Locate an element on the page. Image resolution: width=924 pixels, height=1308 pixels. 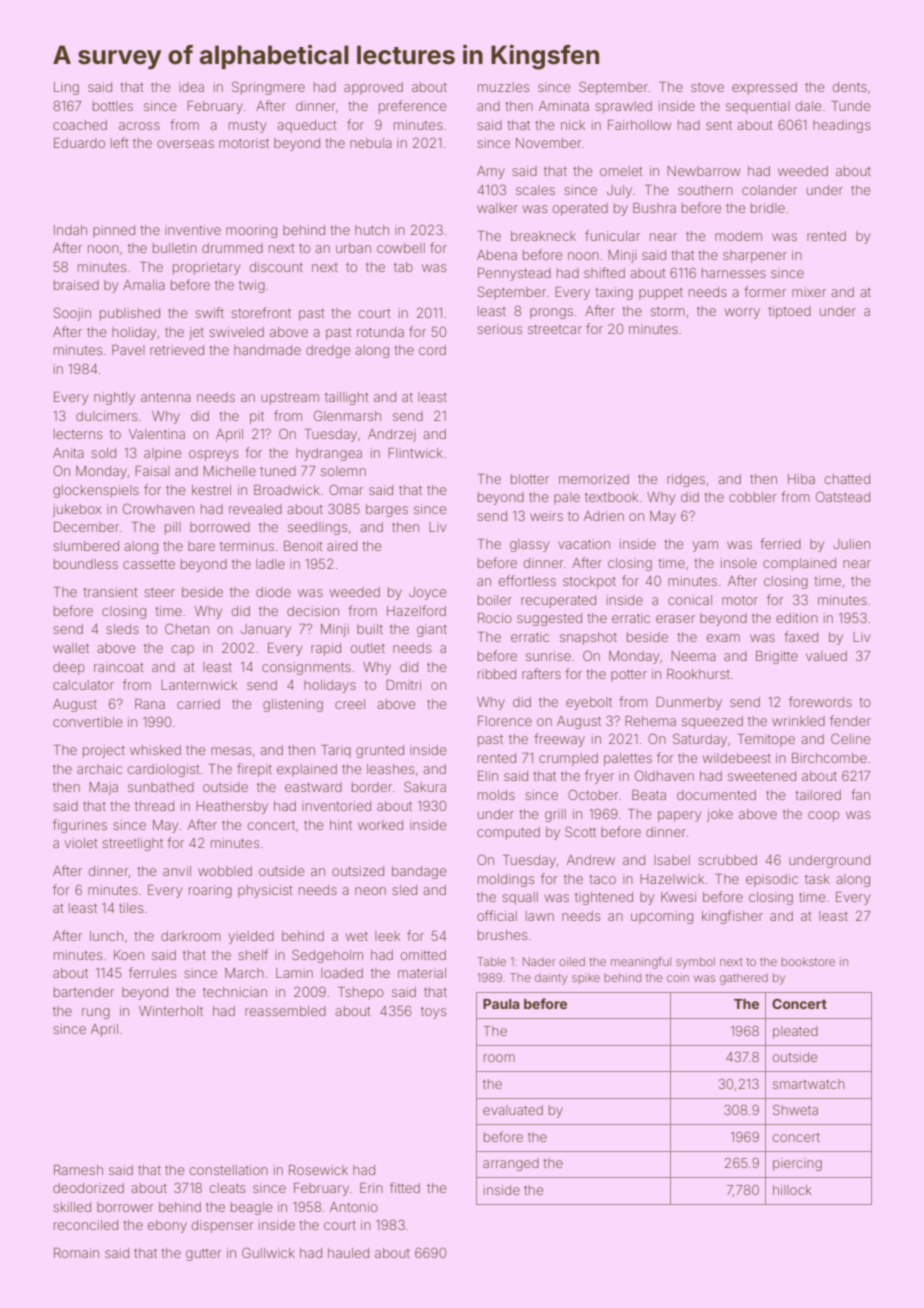
leek is located at coordinates (387, 936).
